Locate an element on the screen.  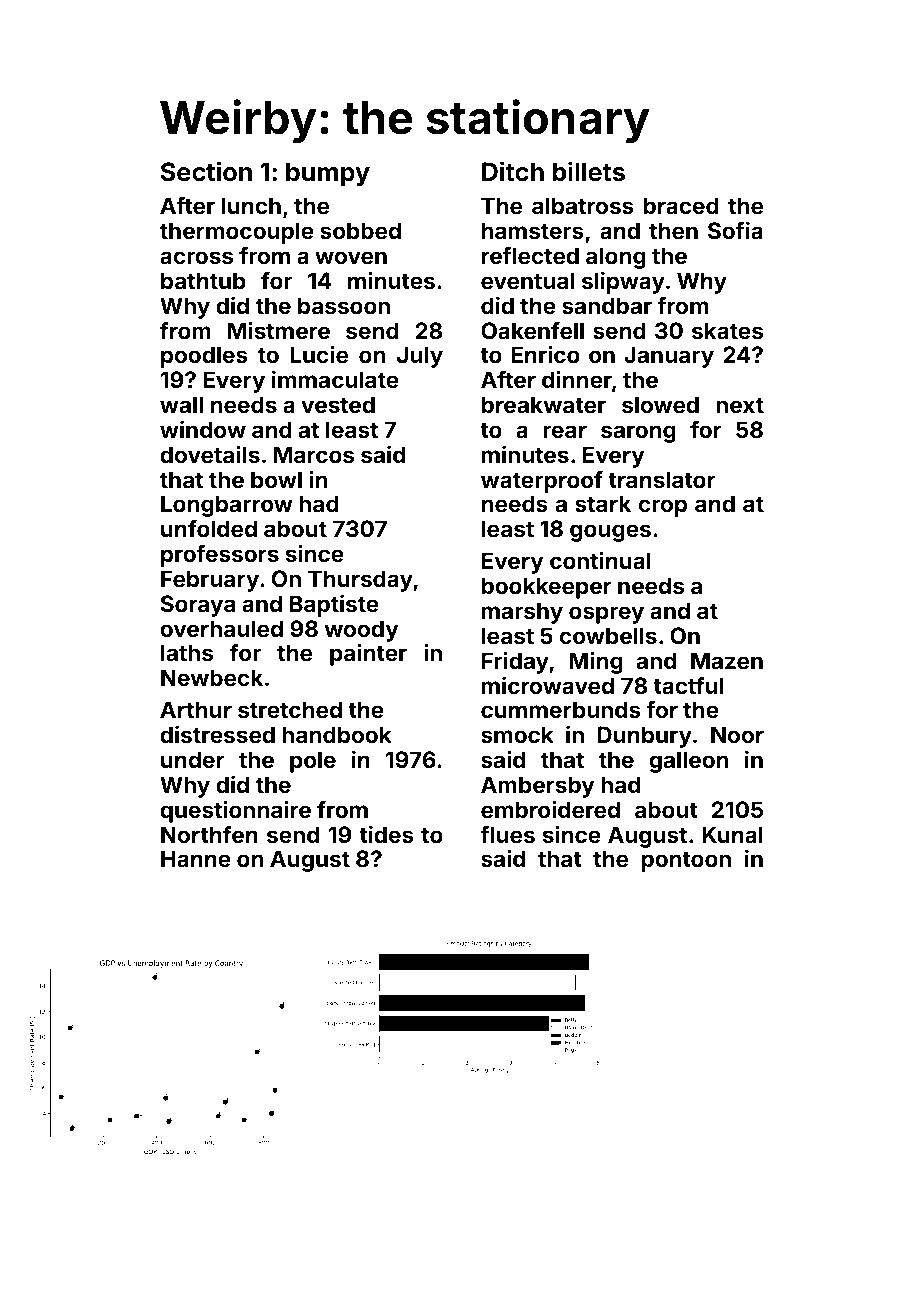
Sofia is located at coordinates (735, 230).
